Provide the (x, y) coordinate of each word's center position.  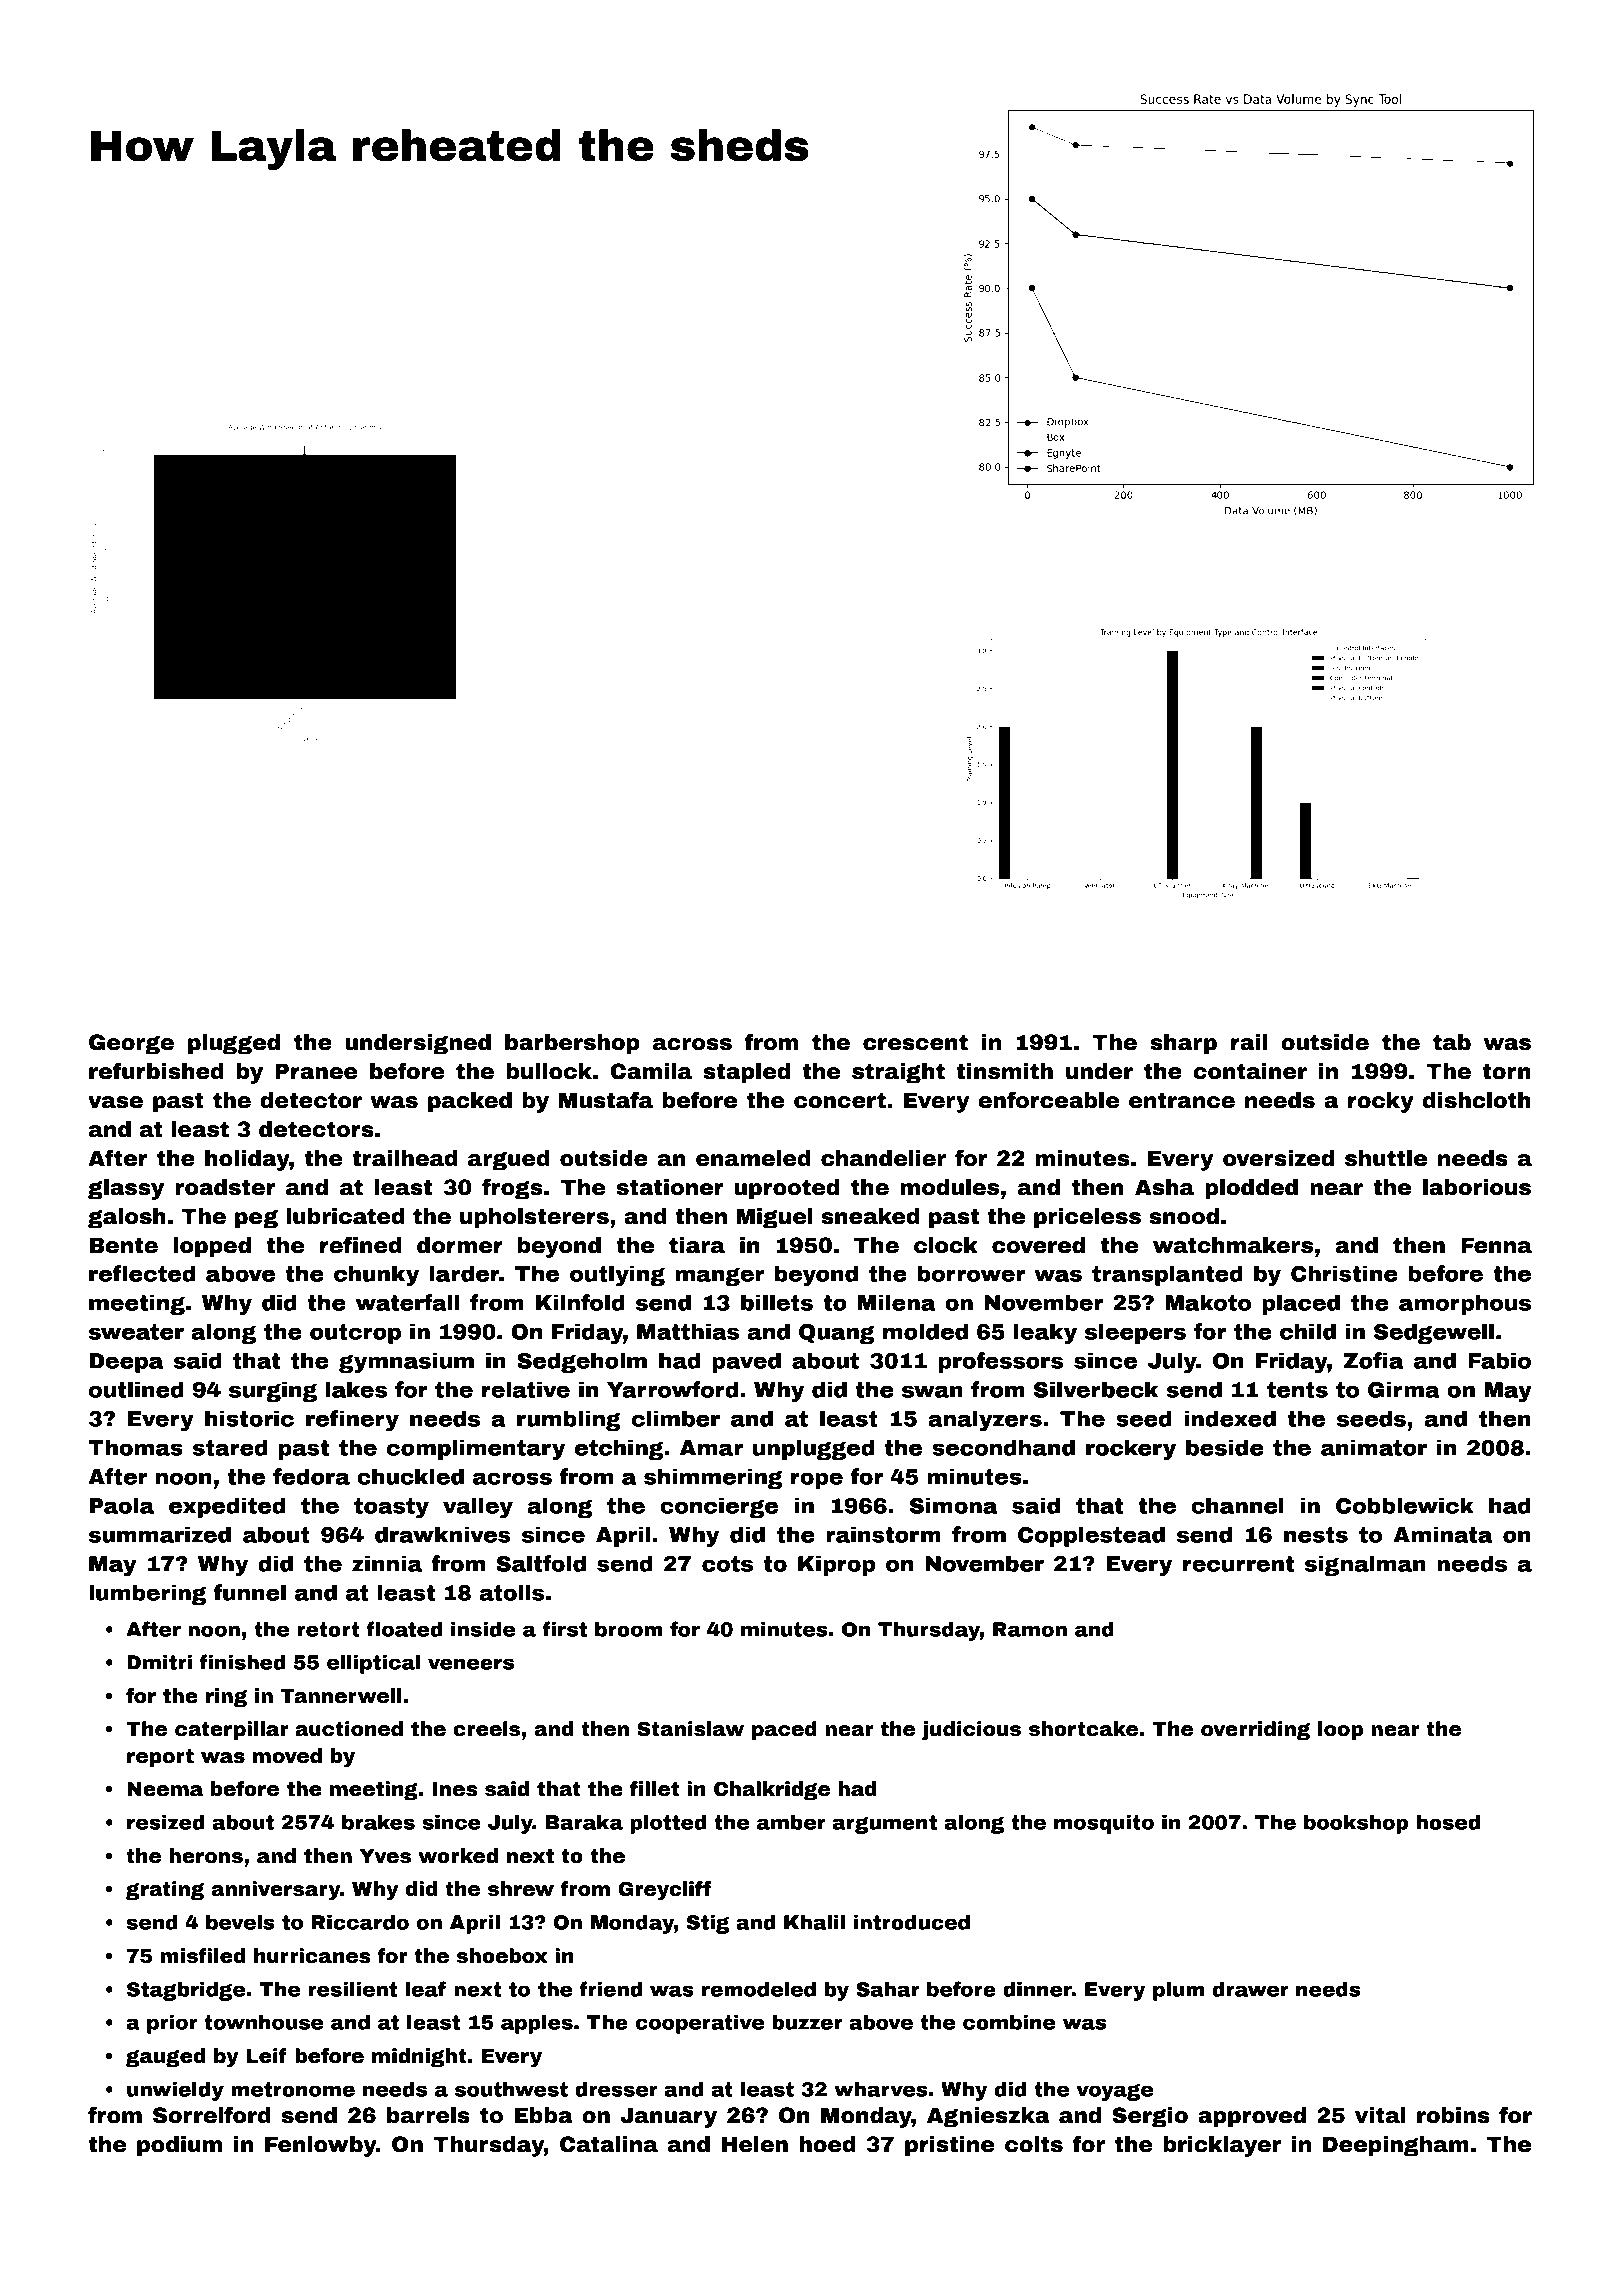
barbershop (572, 1044)
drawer (1250, 1989)
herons (206, 1856)
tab (1452, 1042)
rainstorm (883, 1534)
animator (1374, 1447)
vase (115, 1102)
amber (791, 1822)
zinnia (387, 1563)
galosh (127, 1218)
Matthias (688, 1331)
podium (179, 2146)
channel (1238, 1505)
